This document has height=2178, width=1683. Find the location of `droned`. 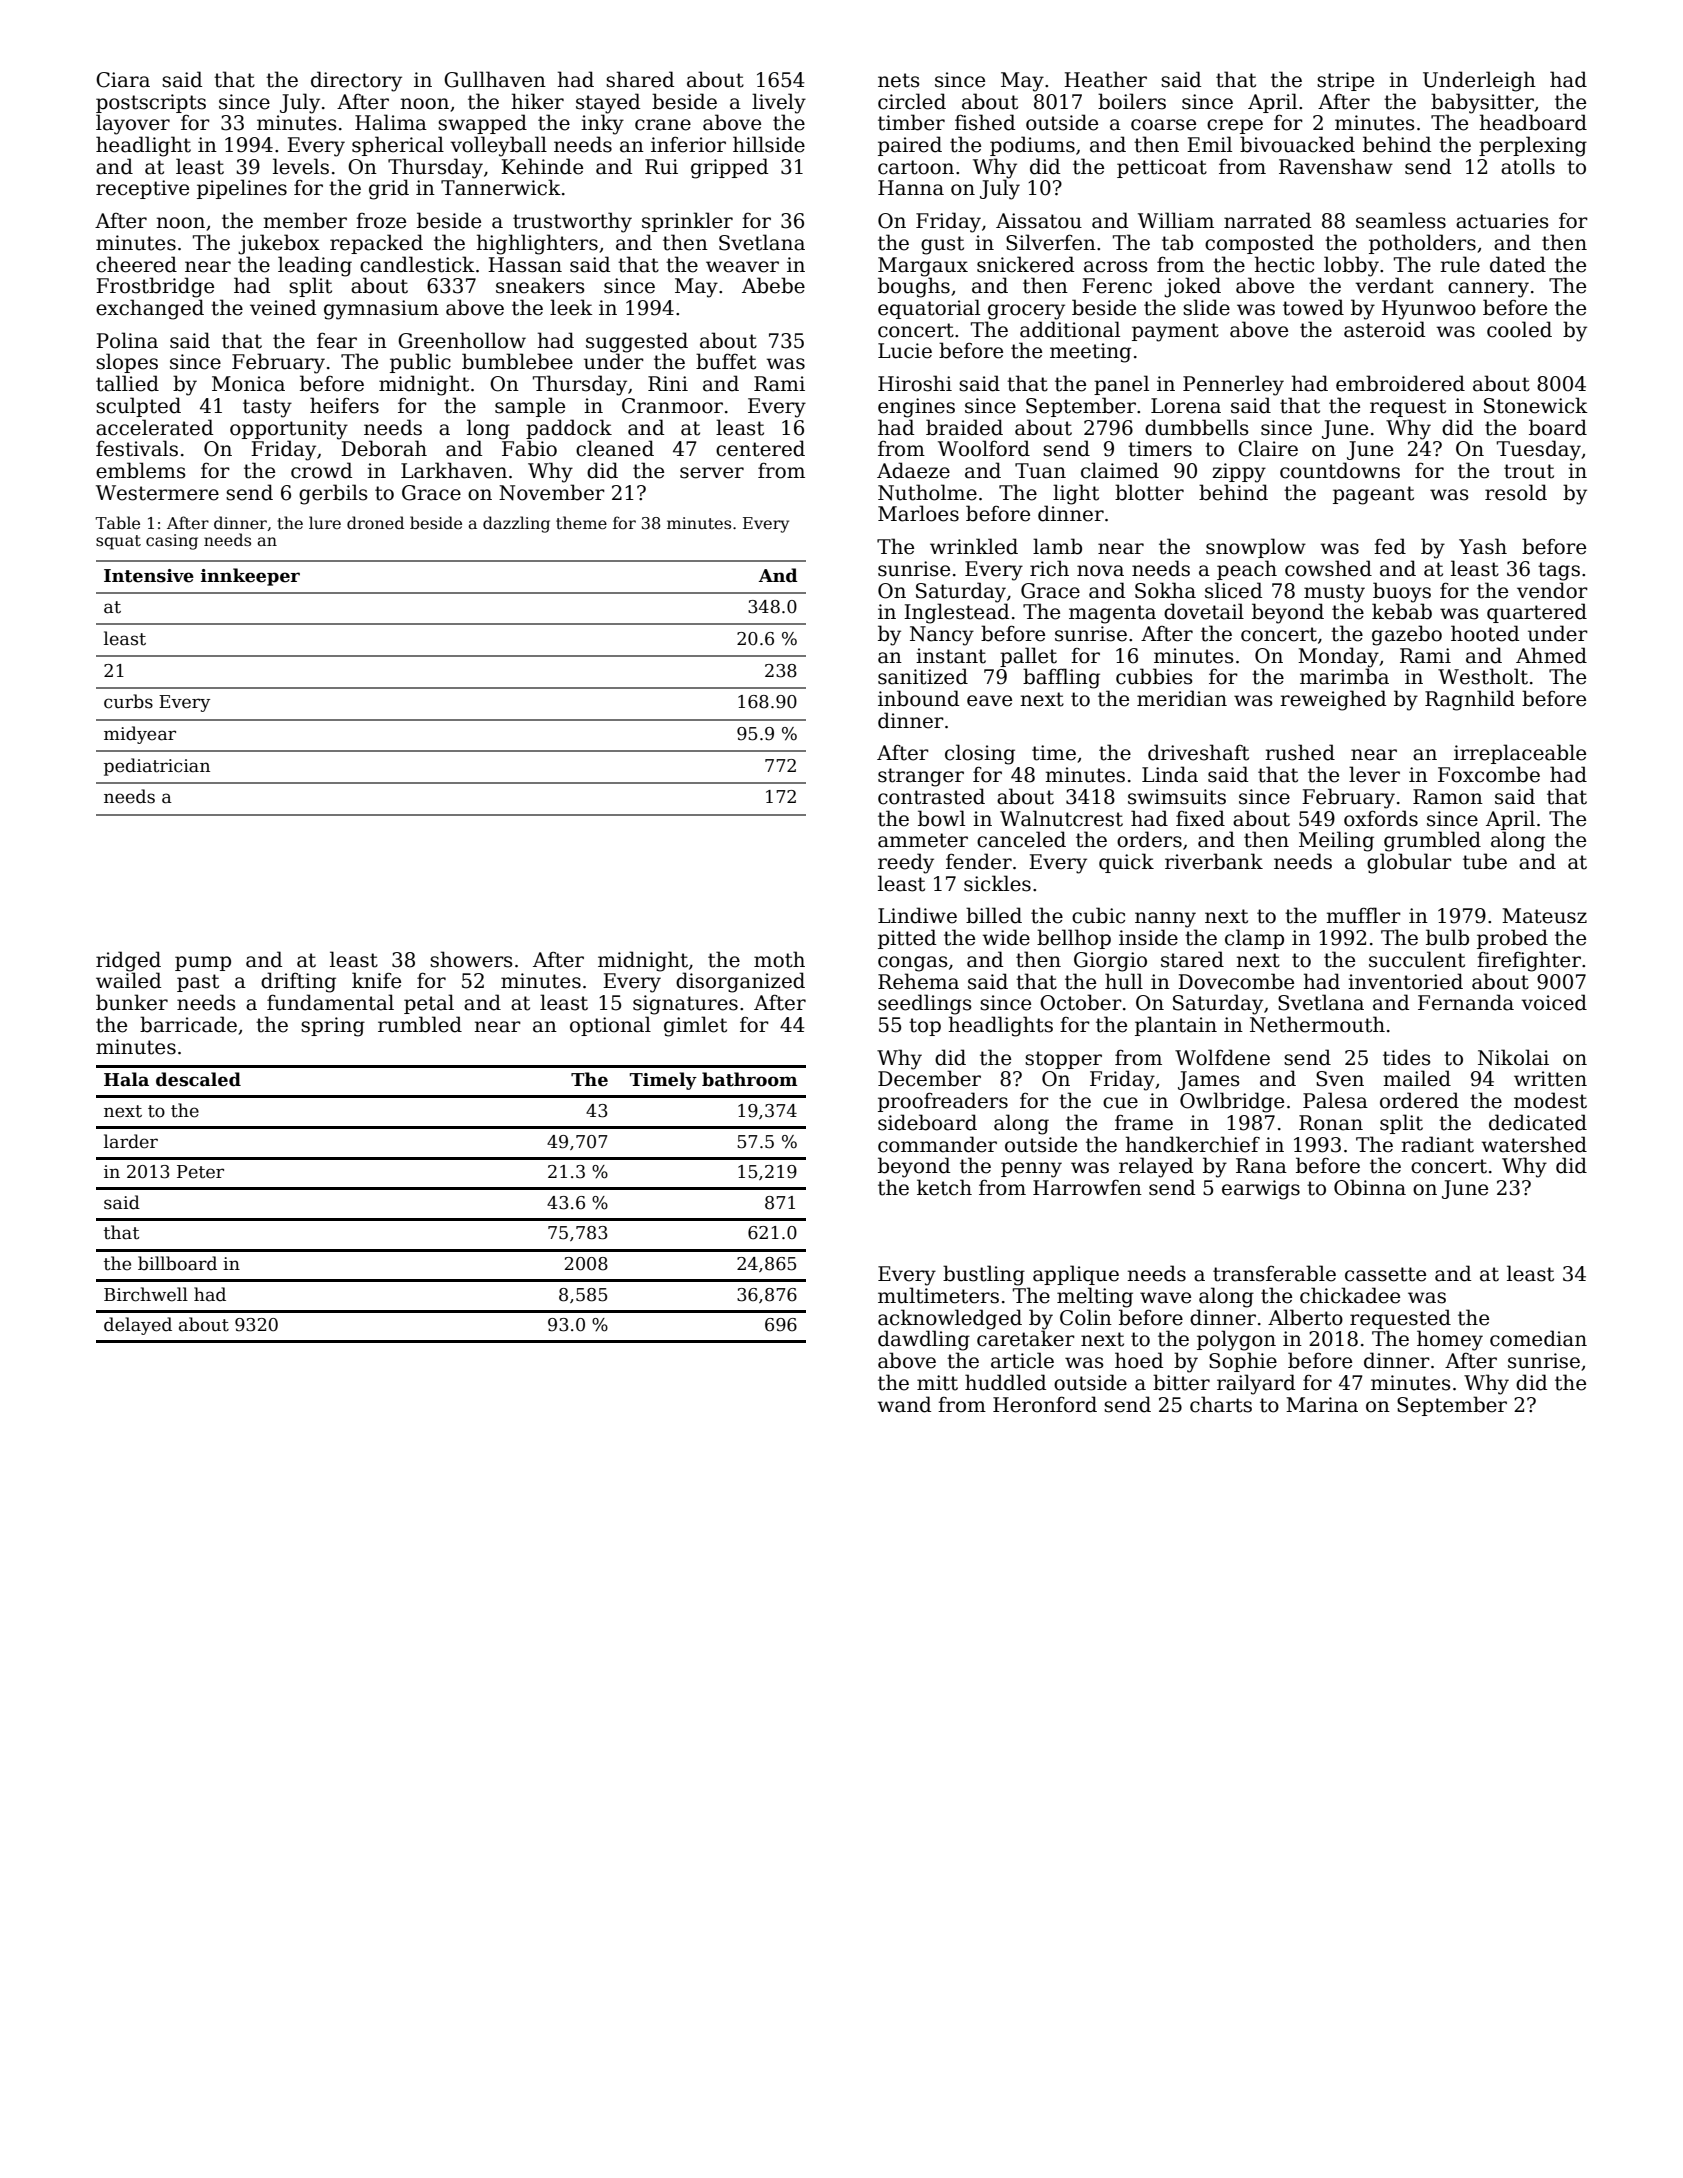

droned is located at coordinates (375, 523).
